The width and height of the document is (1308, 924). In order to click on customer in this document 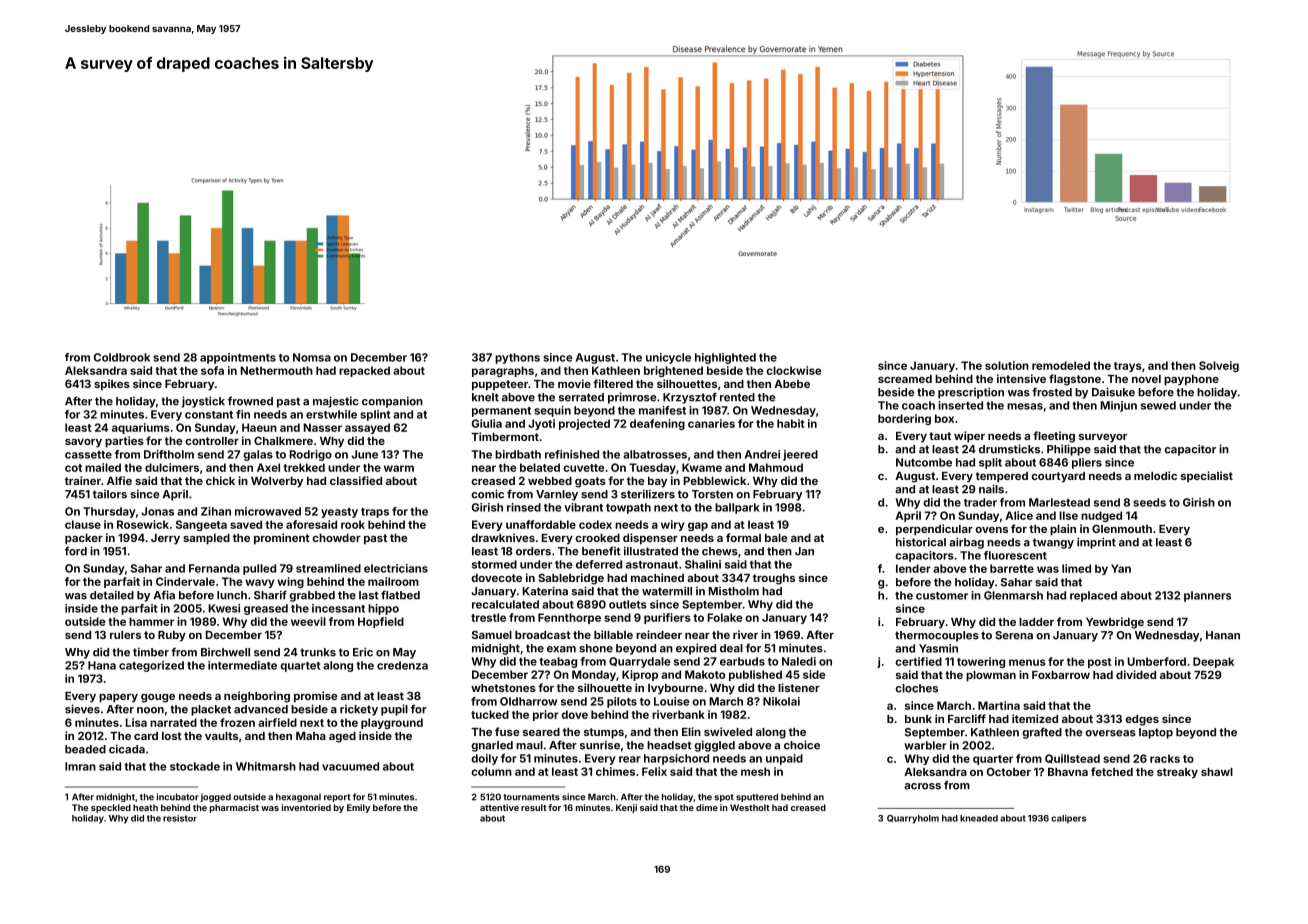, I will do `click(942, 596)`.
